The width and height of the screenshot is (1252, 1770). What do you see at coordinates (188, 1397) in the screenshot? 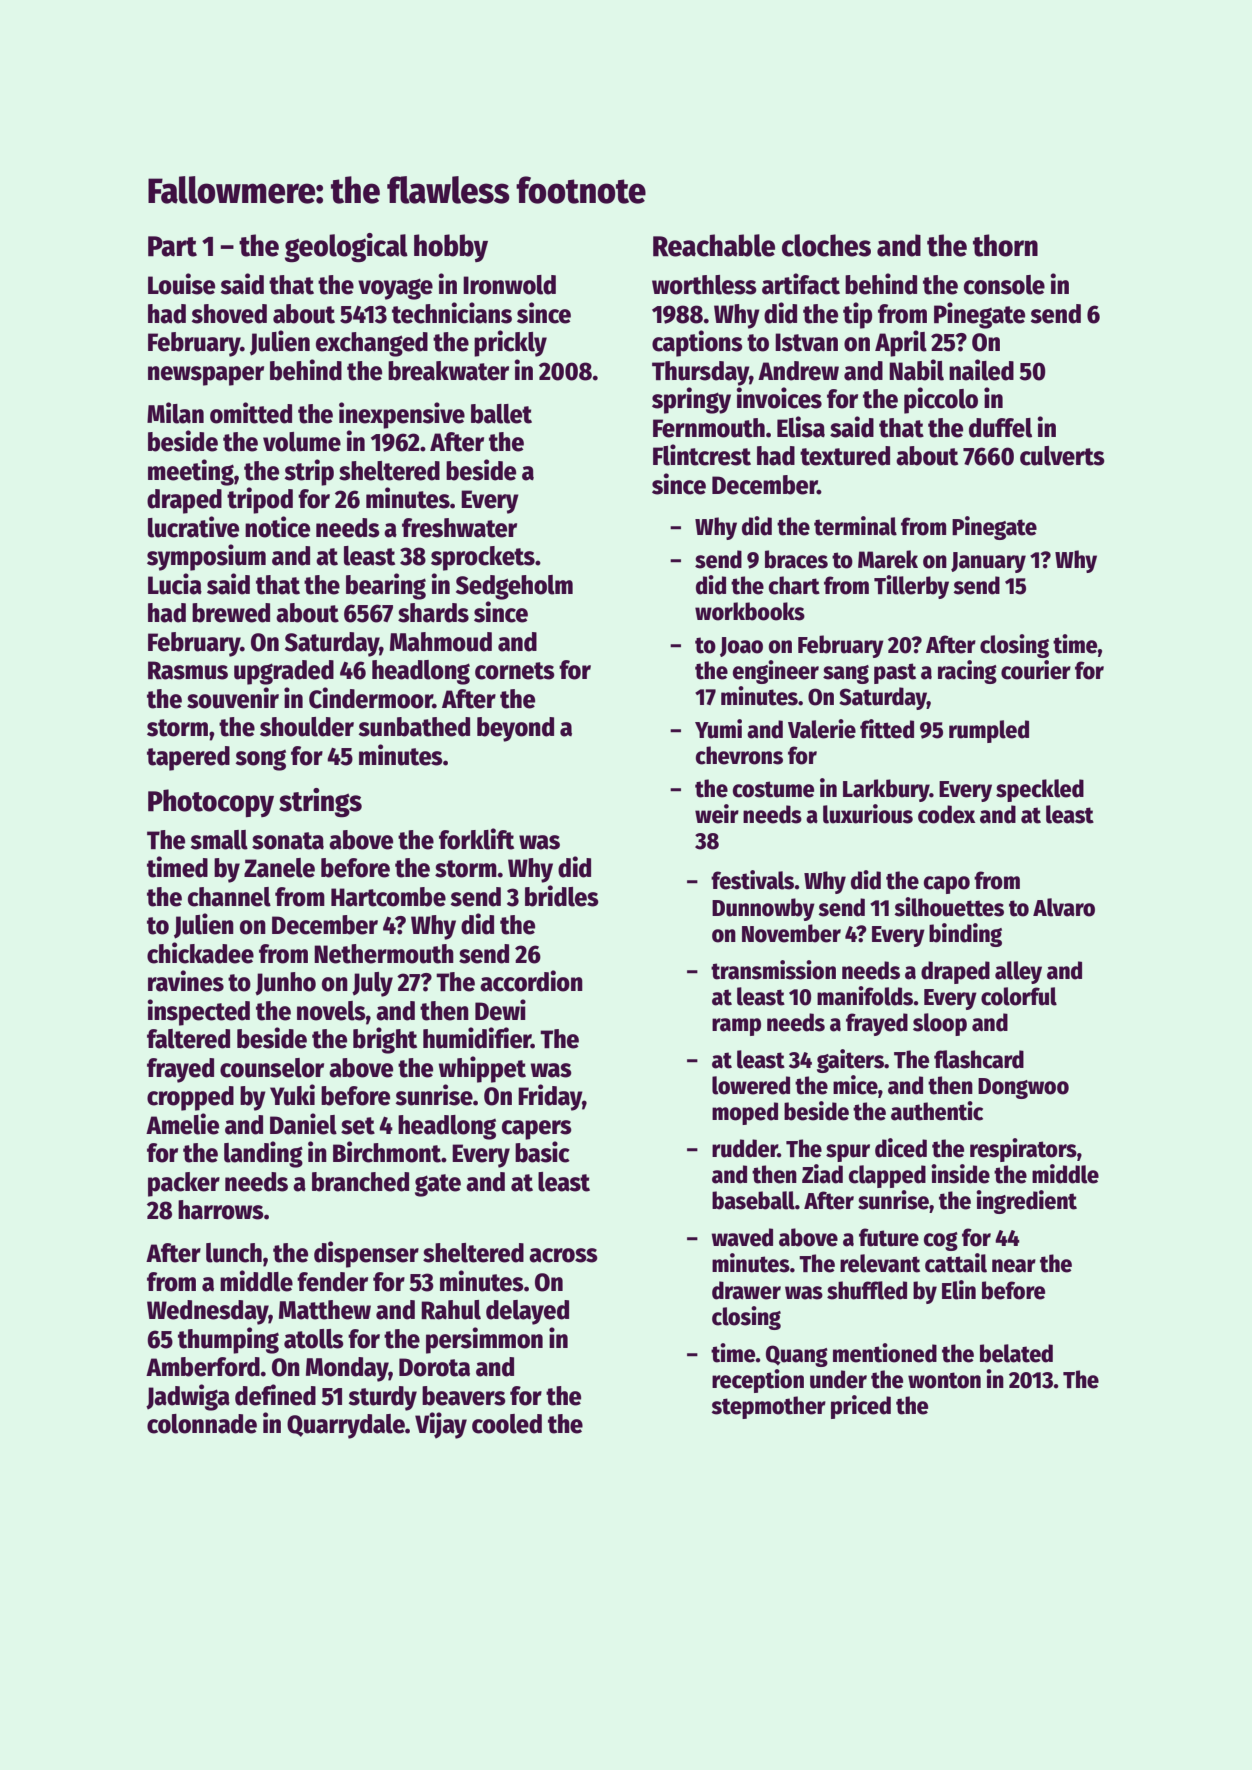
I see `Jadwiga` at bounding box center [188, 1397].
